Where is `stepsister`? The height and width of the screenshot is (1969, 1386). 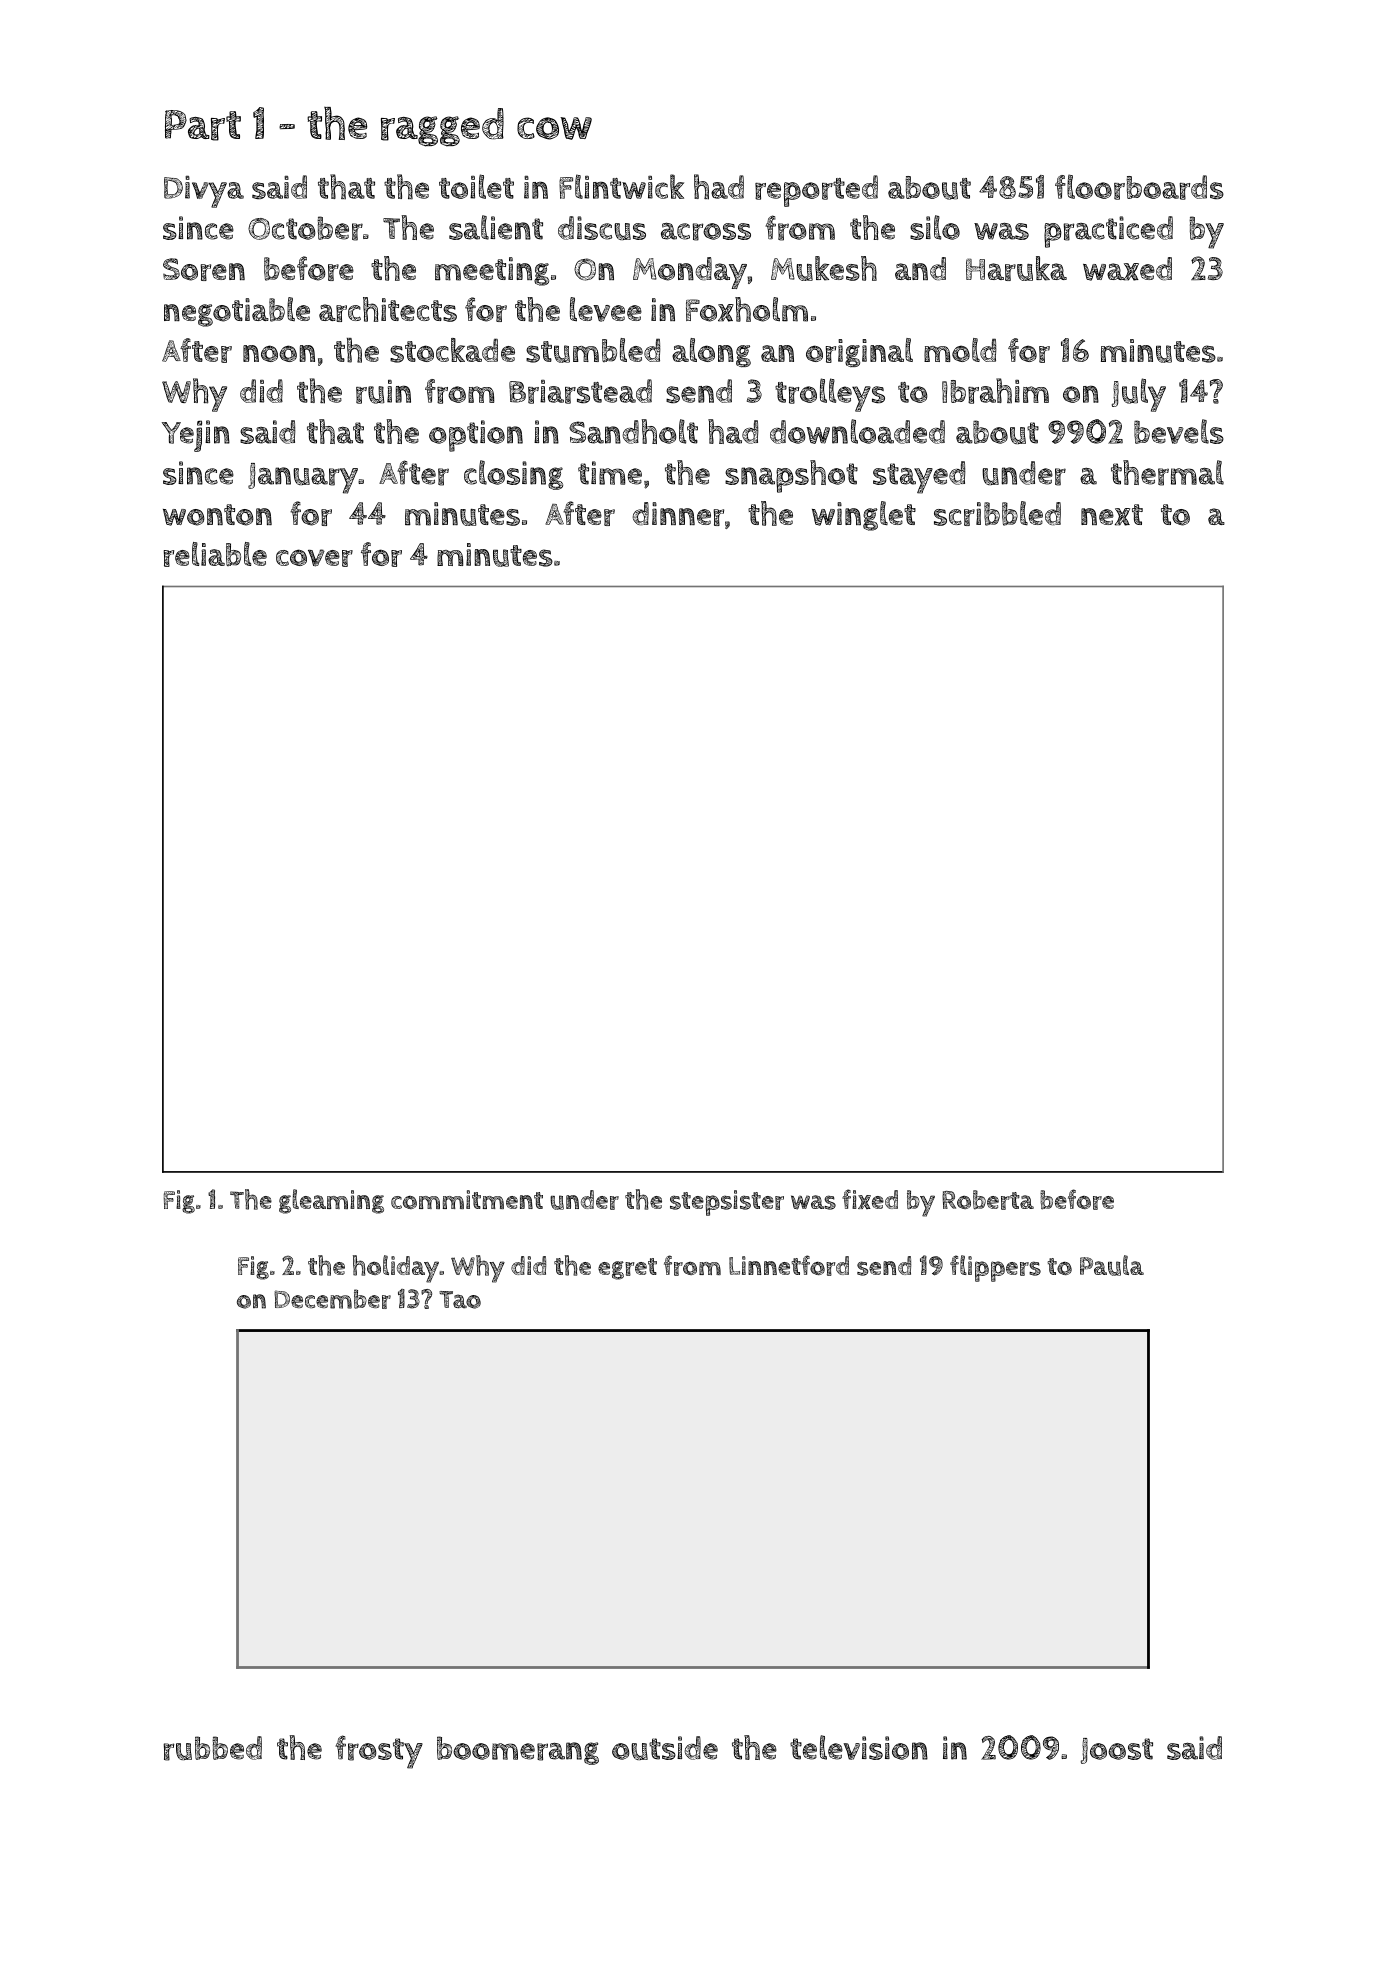
stepsister is located at coordinates (727, 1203).
